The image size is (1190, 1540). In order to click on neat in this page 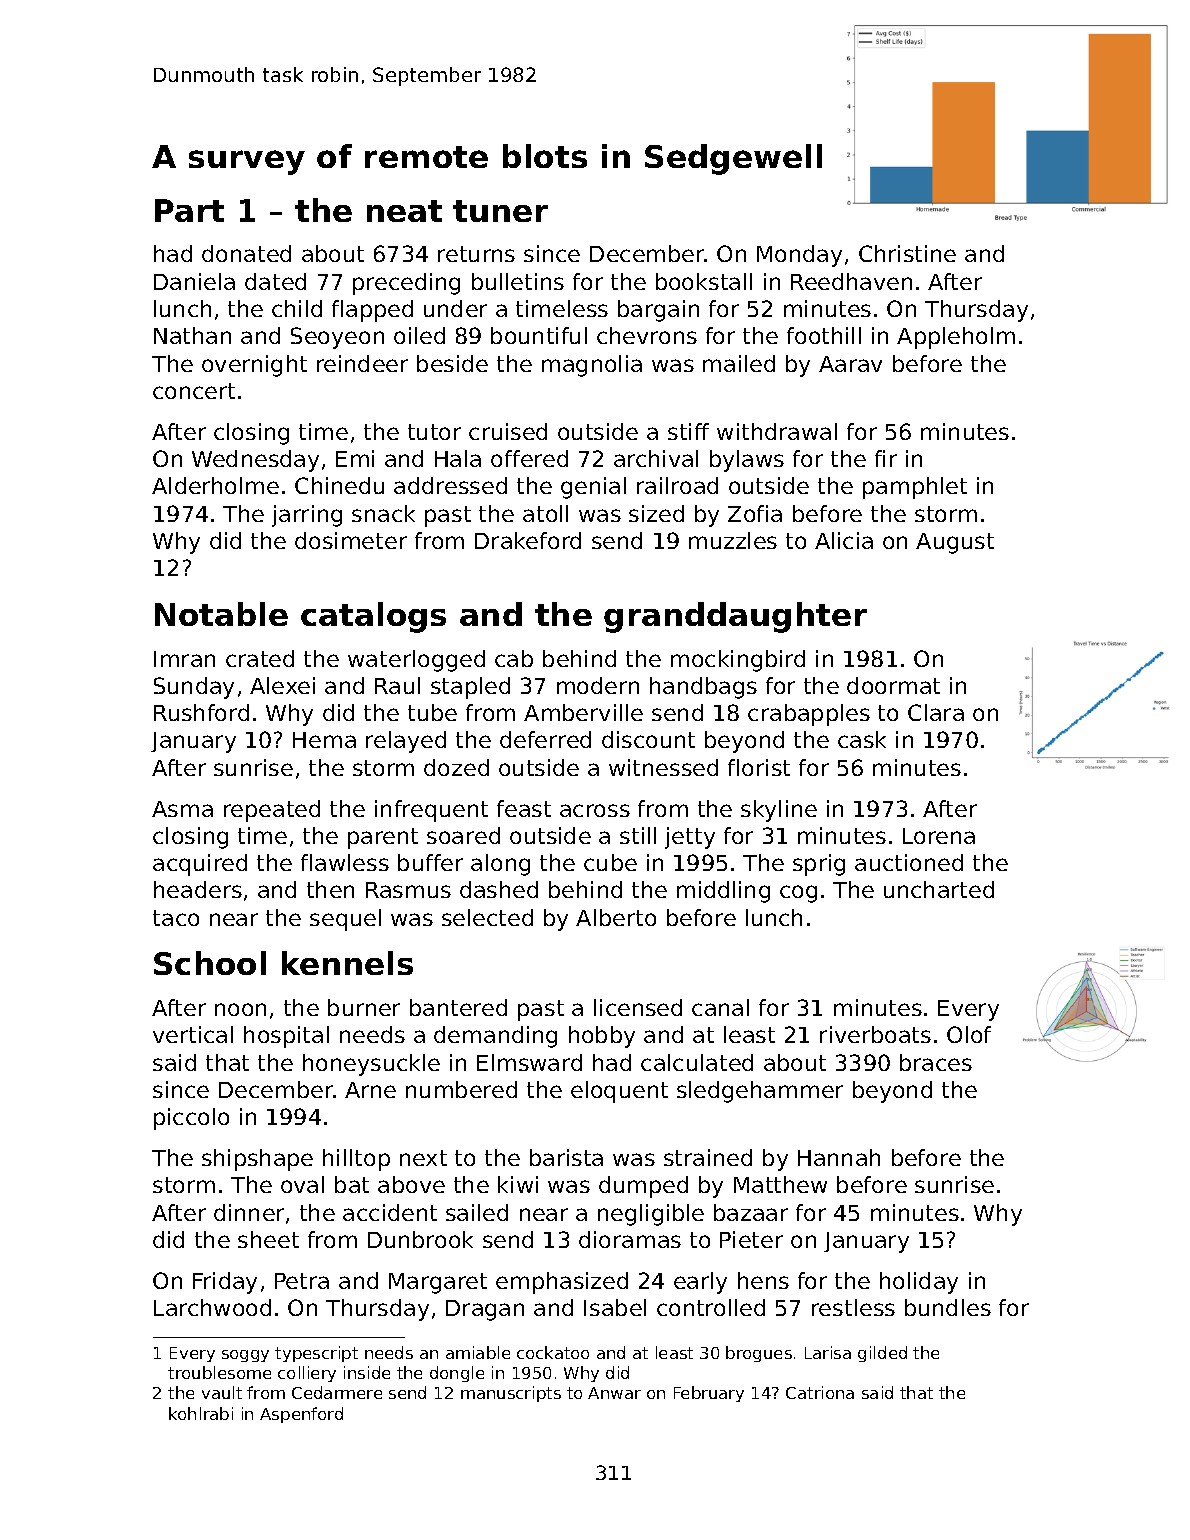, I will do `click(404, 211)`.
